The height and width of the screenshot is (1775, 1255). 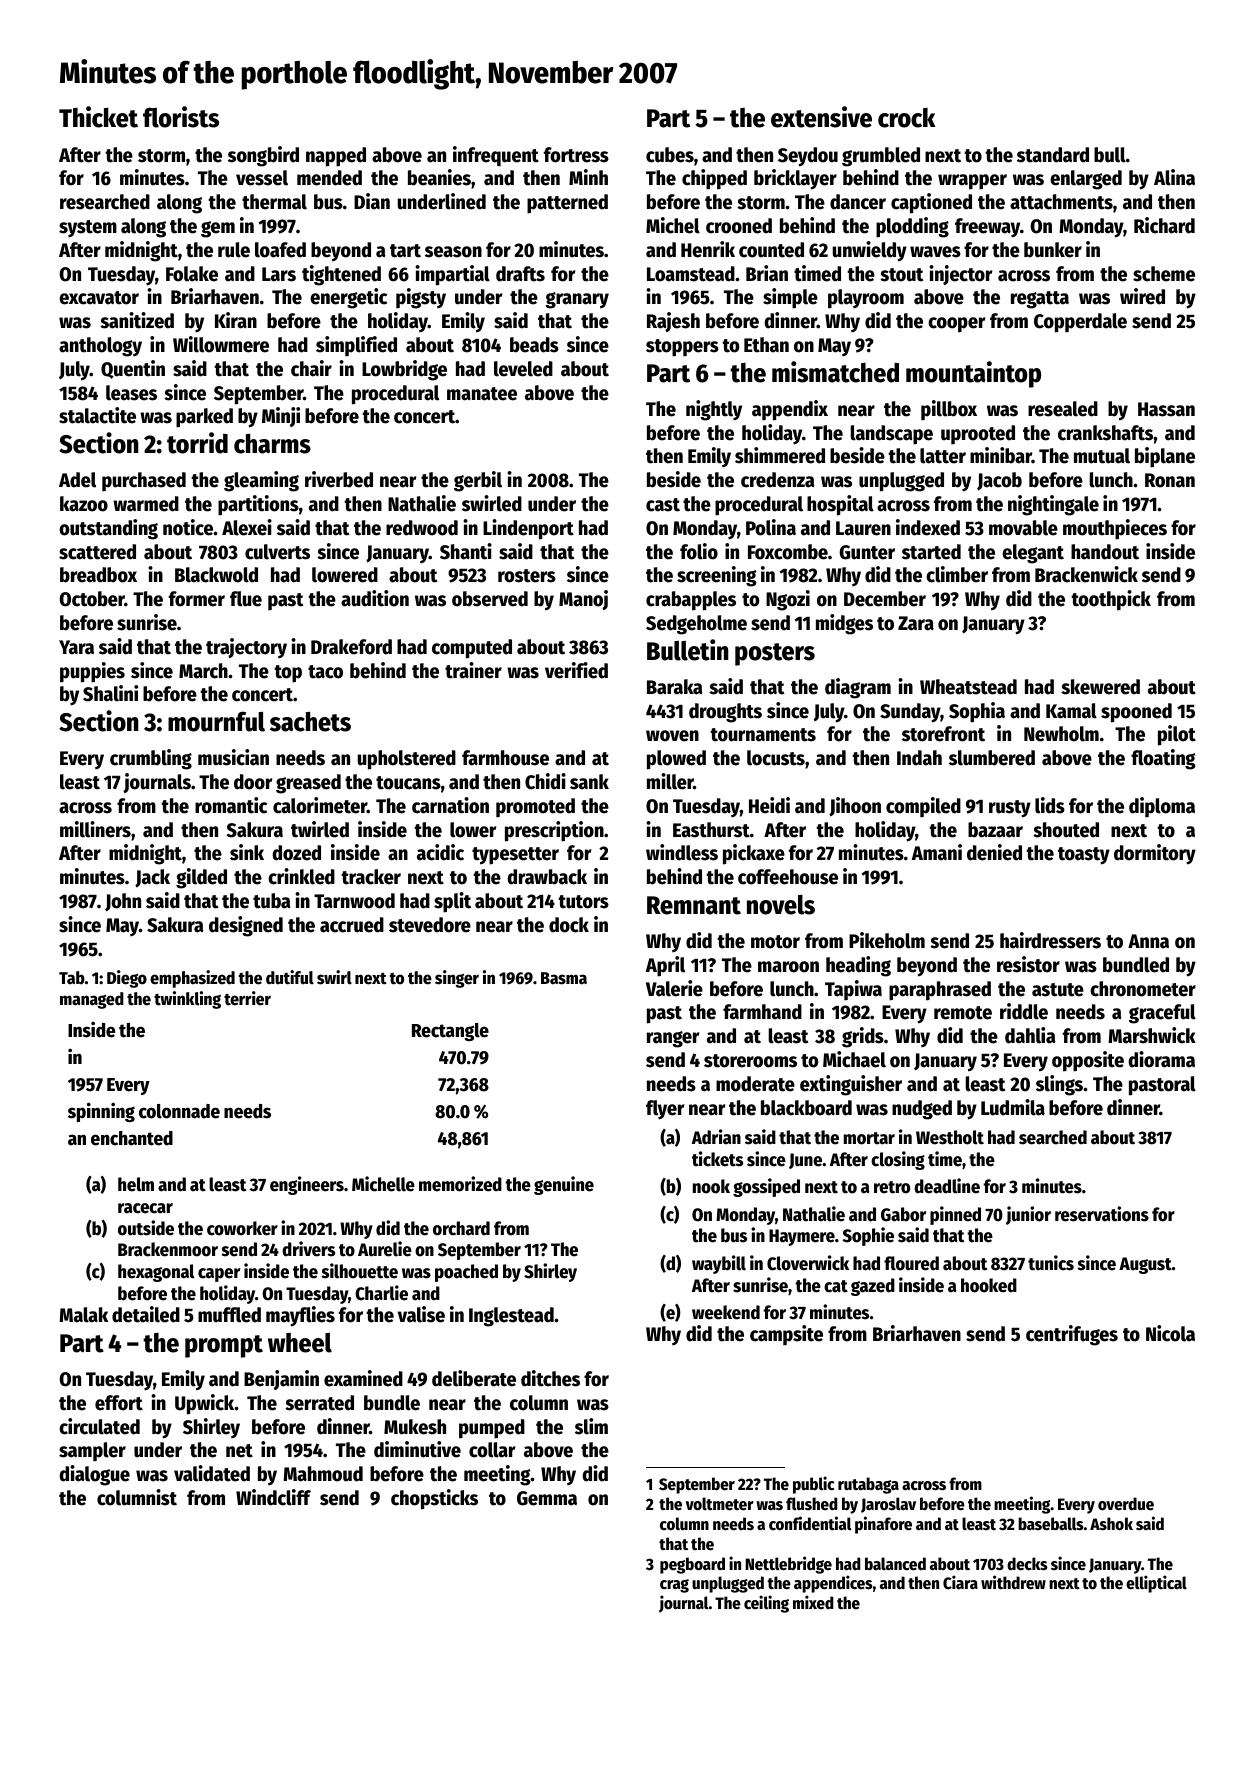 I want to click on Cloverwick, so click(x=808, y=1263).
